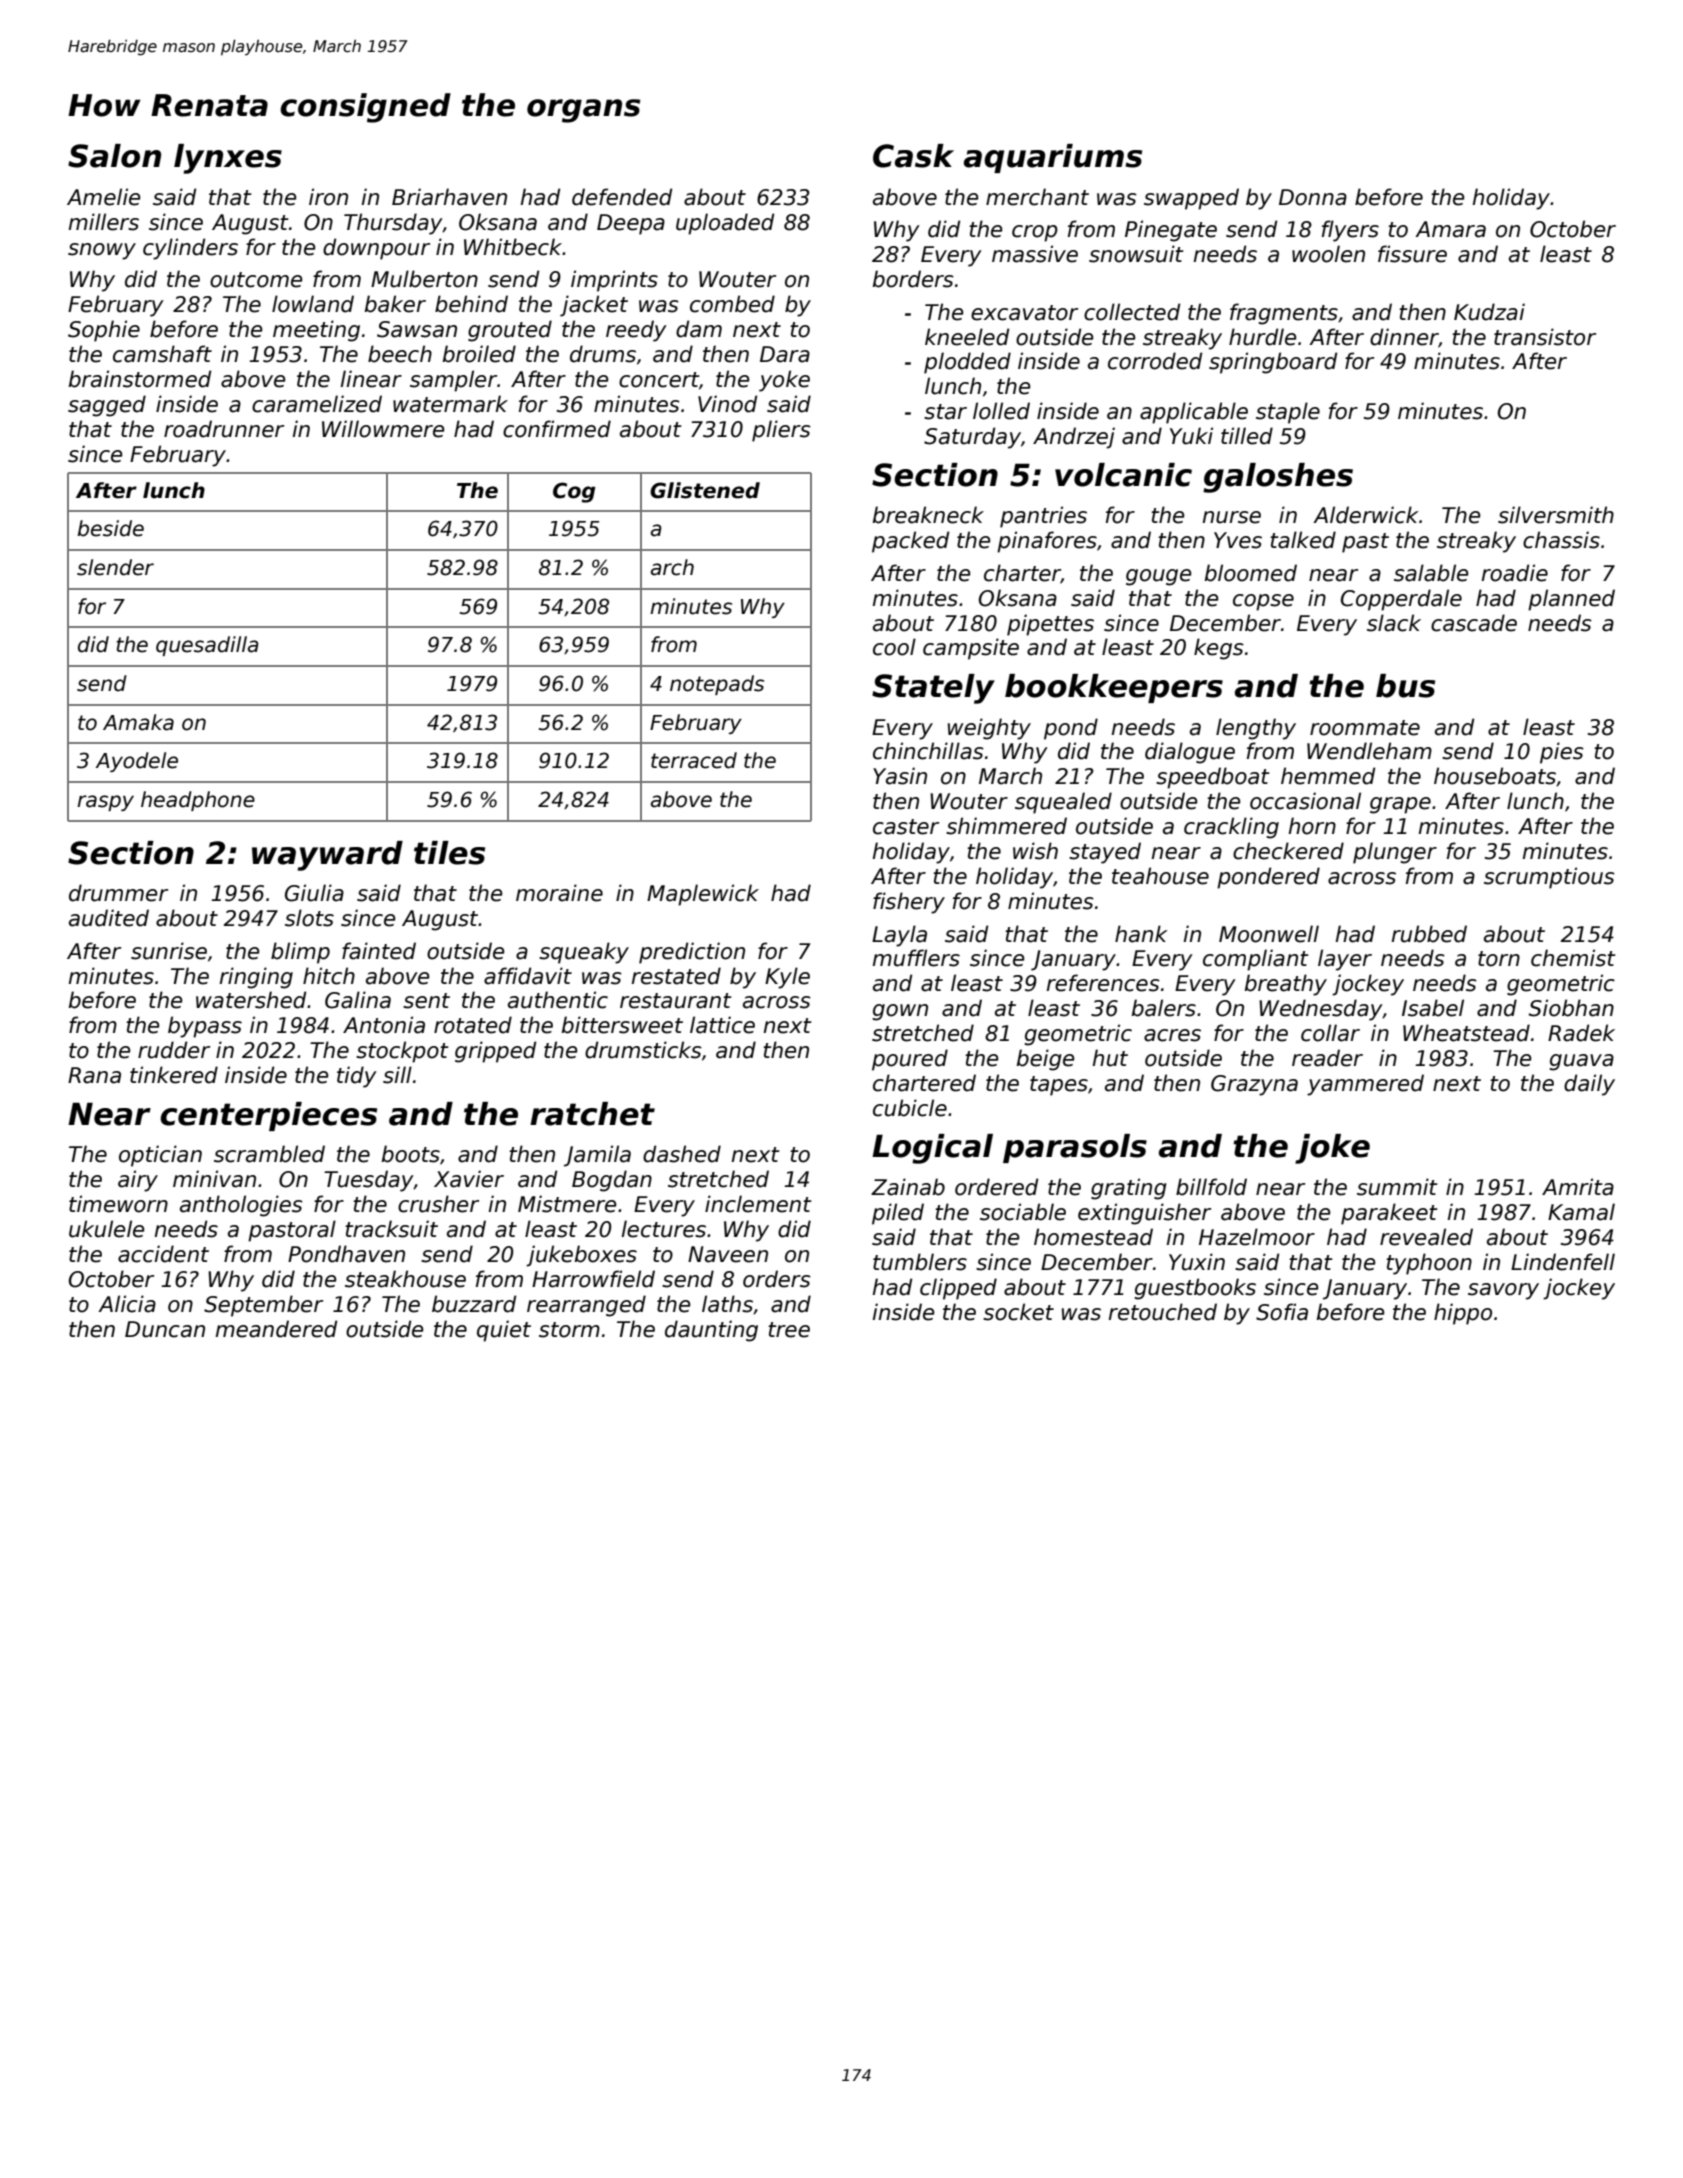  What do you see at coordinates (789, 1330) in the image?
I see `tree` at bounding box center [789, 1330].
